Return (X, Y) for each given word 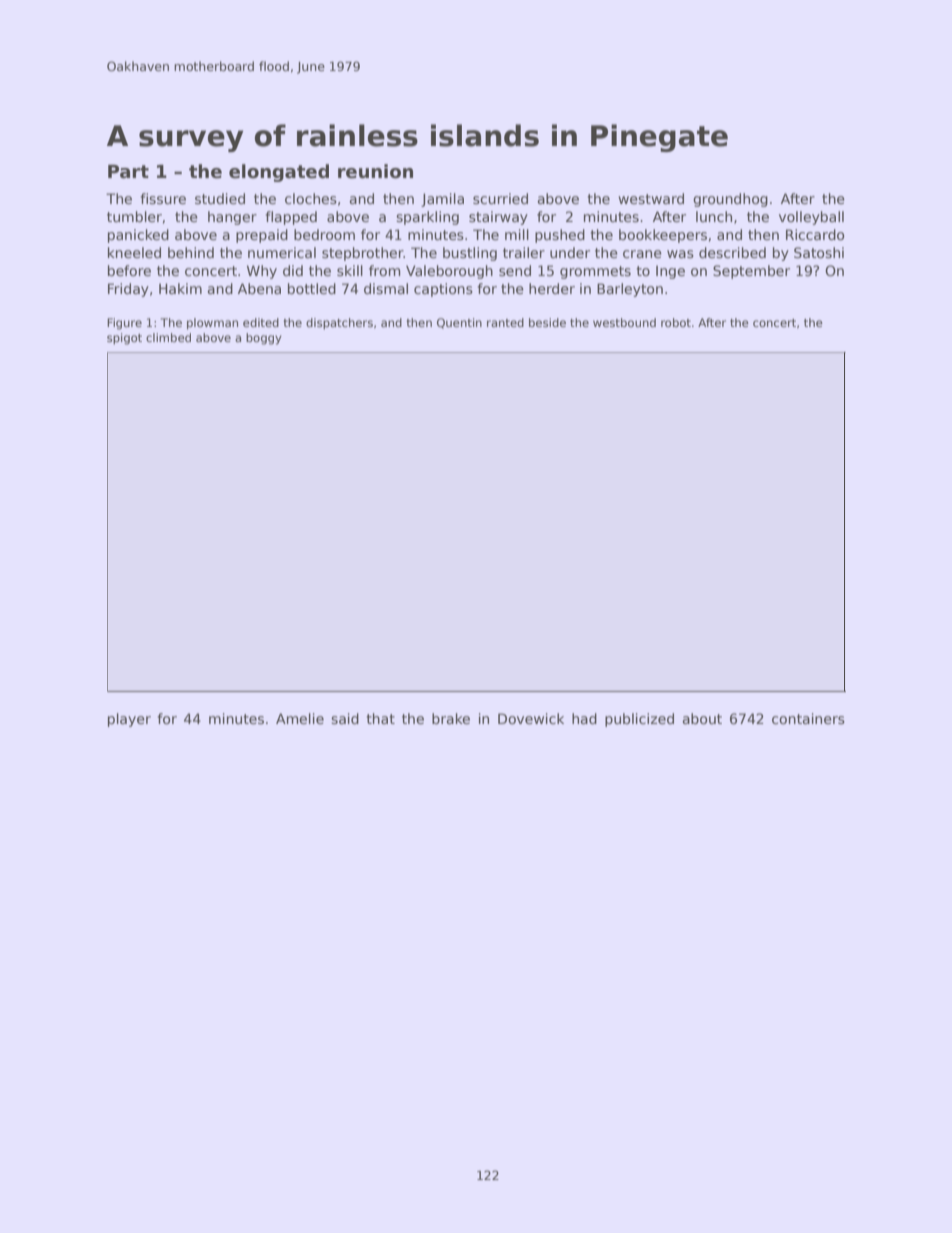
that (381, 718)
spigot (124, 339)
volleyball (811, 218)
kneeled (134, 252)
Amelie (300, 718)
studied (220, 198)
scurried (500, 198)
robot (676, 322)
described (732, 252)
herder (552, 288)
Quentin (459, 323)
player (129, 720)
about (702, 718)
